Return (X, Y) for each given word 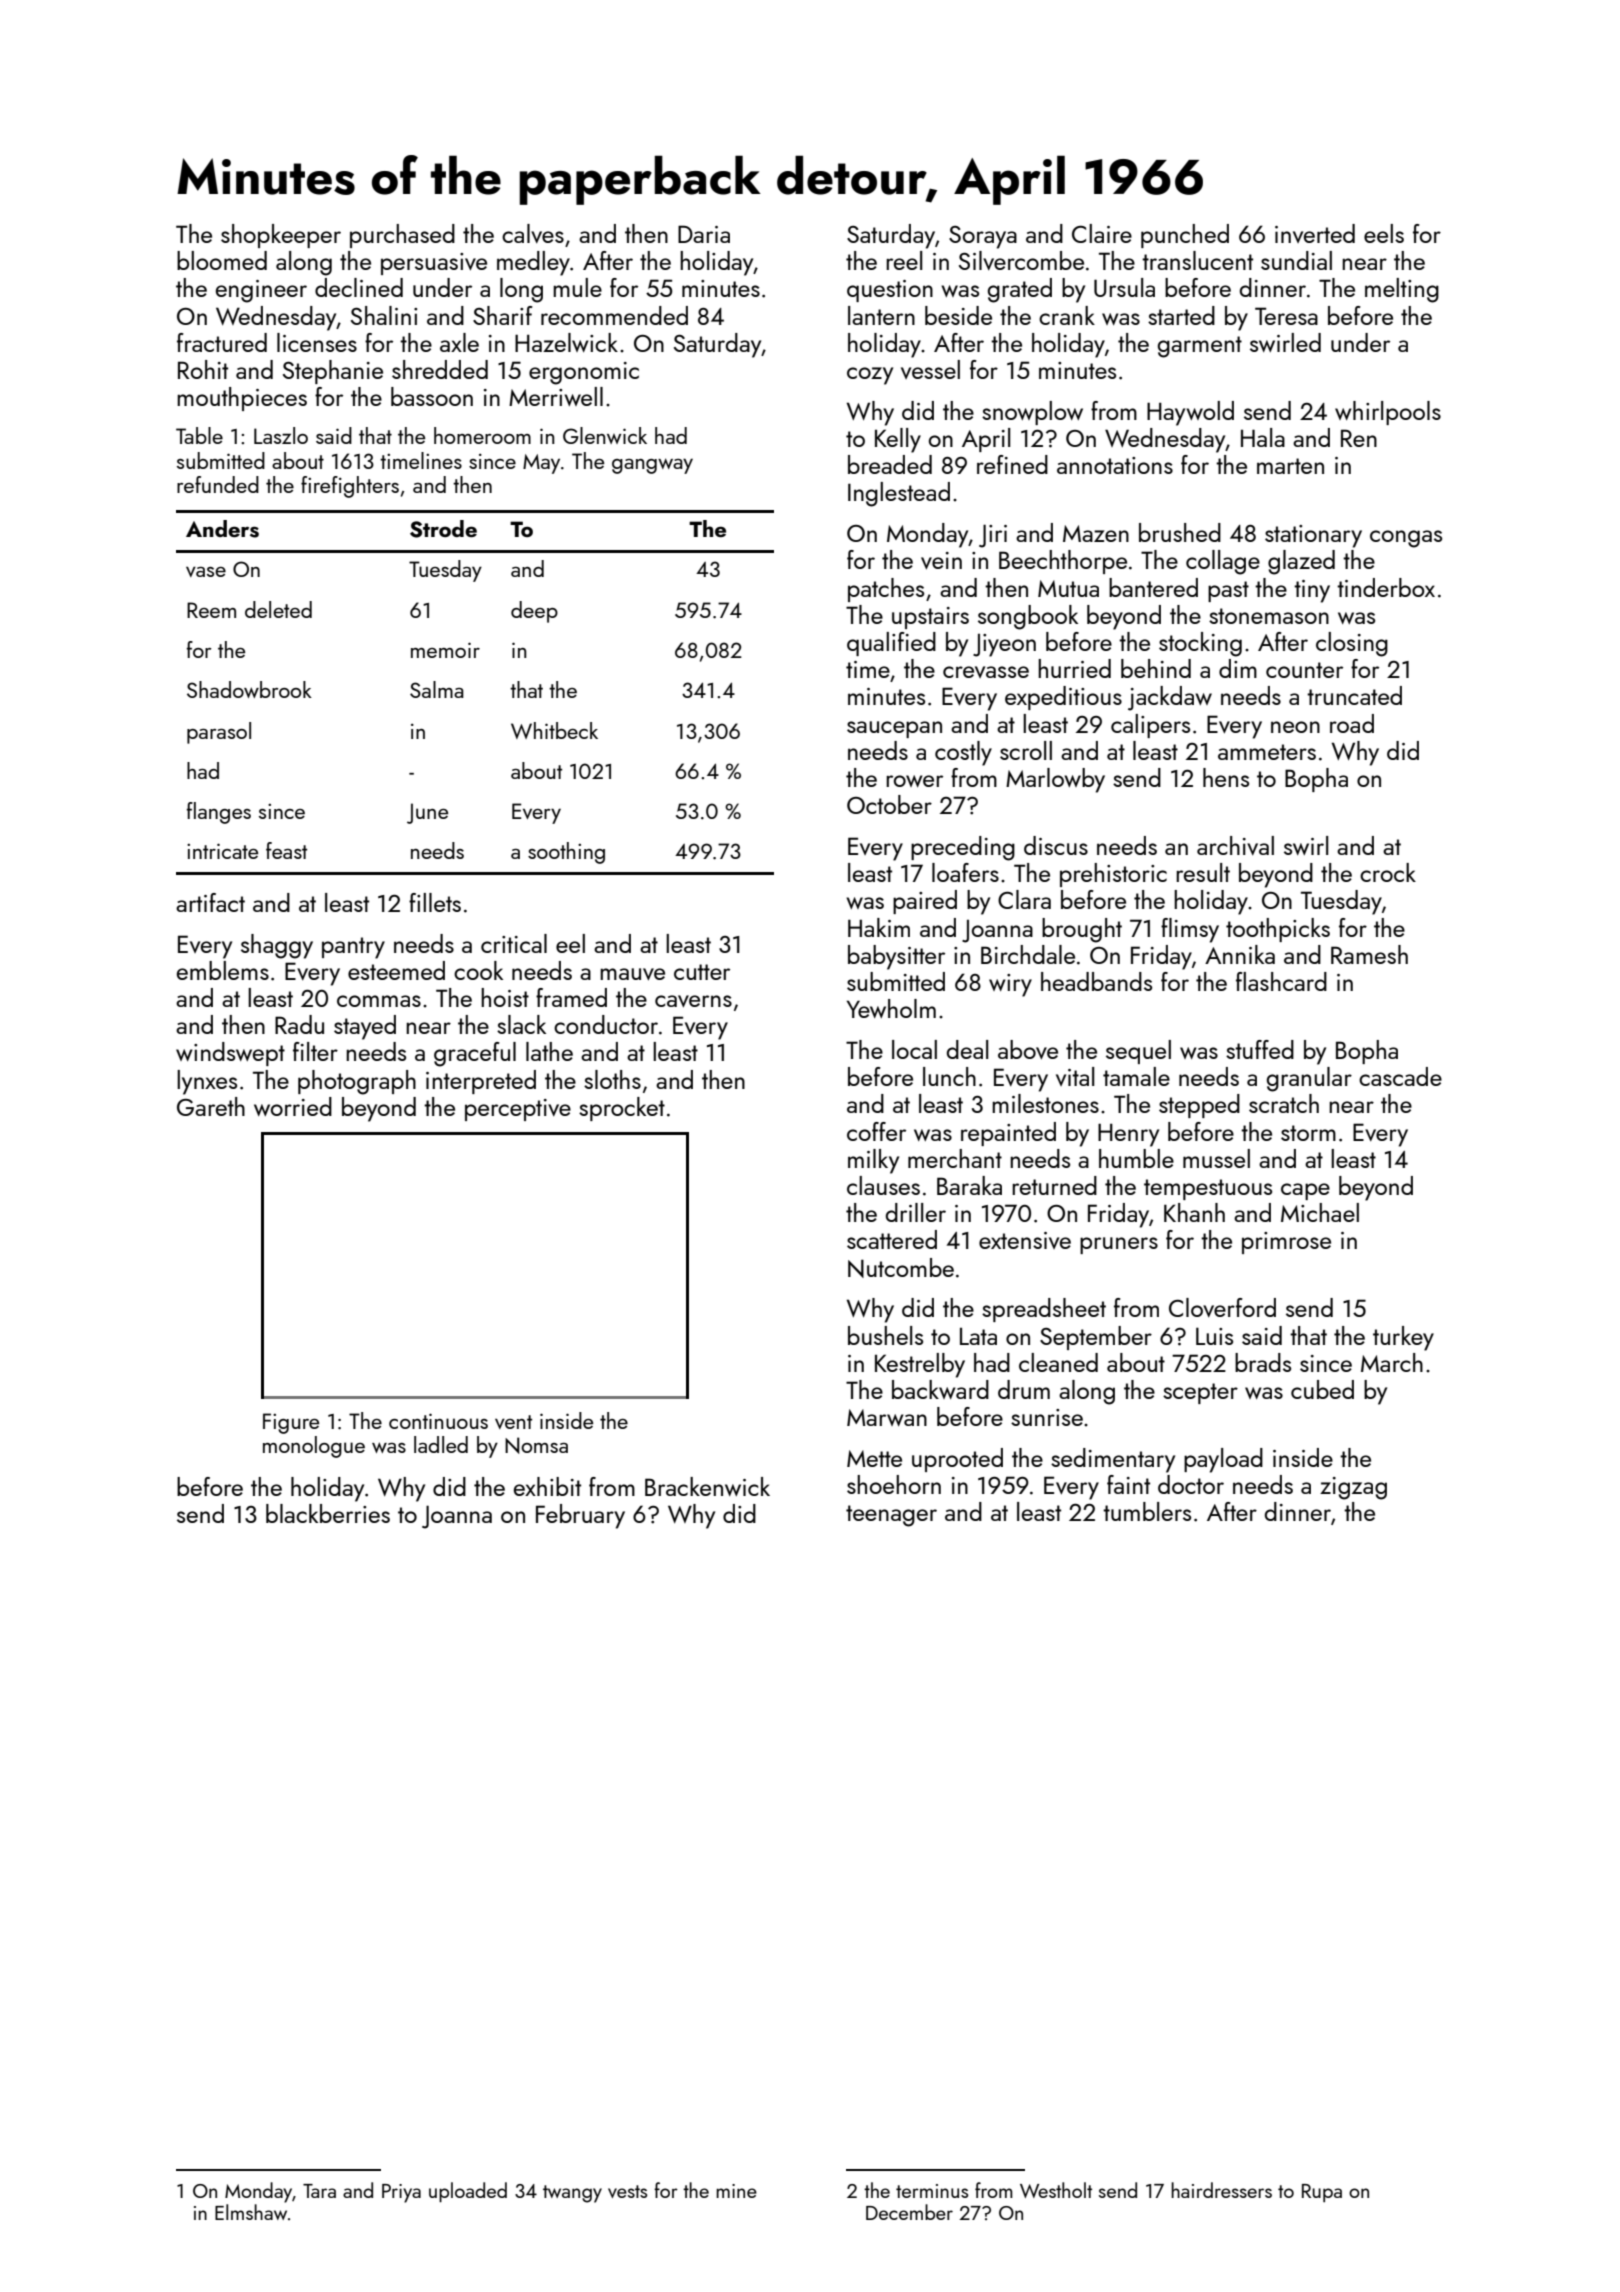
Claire (1102, 233)
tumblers (1147, 1511)
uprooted (957, 1460)
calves (533, 233)
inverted (1315, 233)
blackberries (328, 1513)
